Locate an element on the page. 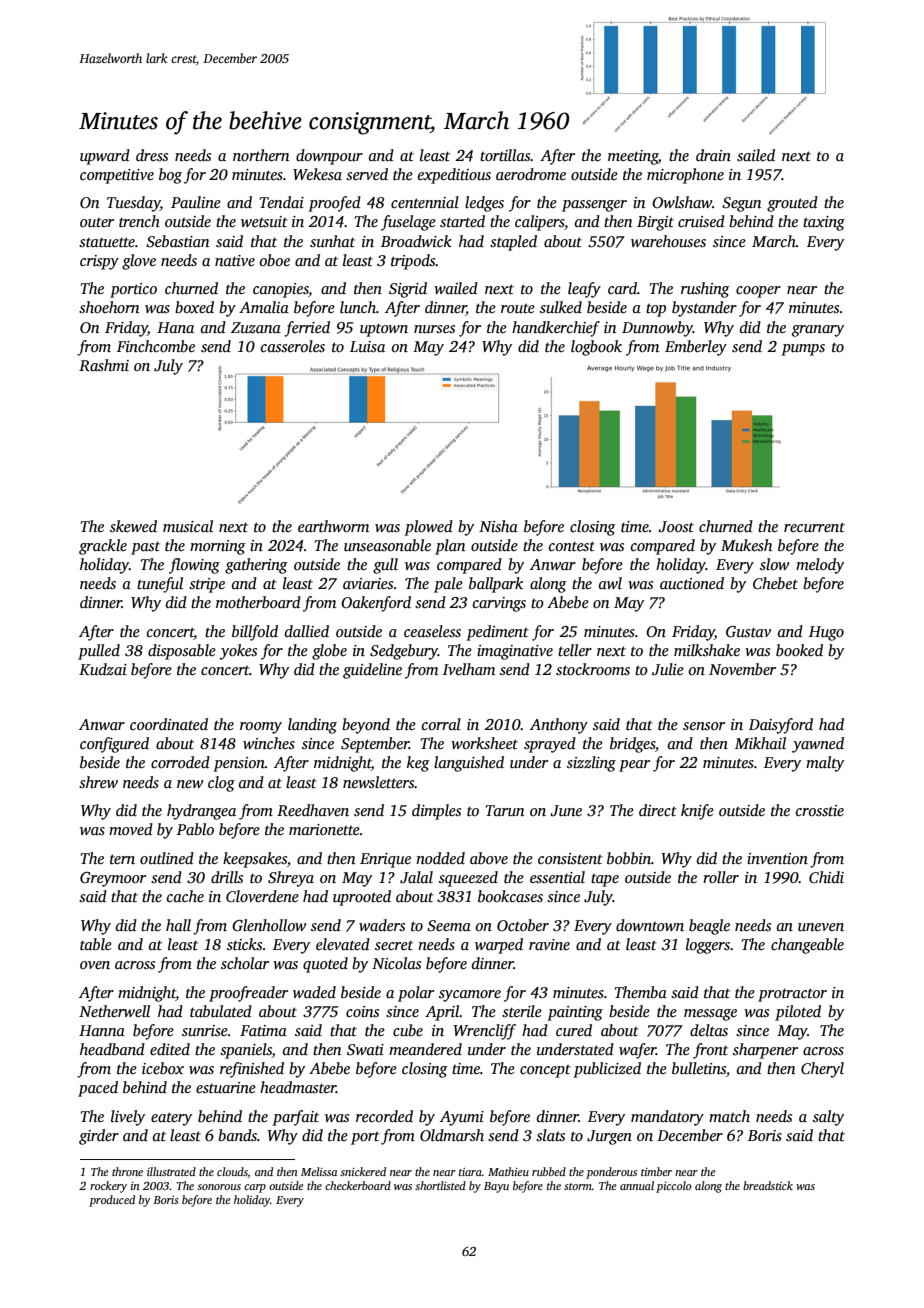 The height and width of the document is (1308, 924). recurrent is located at coordinates (814, 527).
